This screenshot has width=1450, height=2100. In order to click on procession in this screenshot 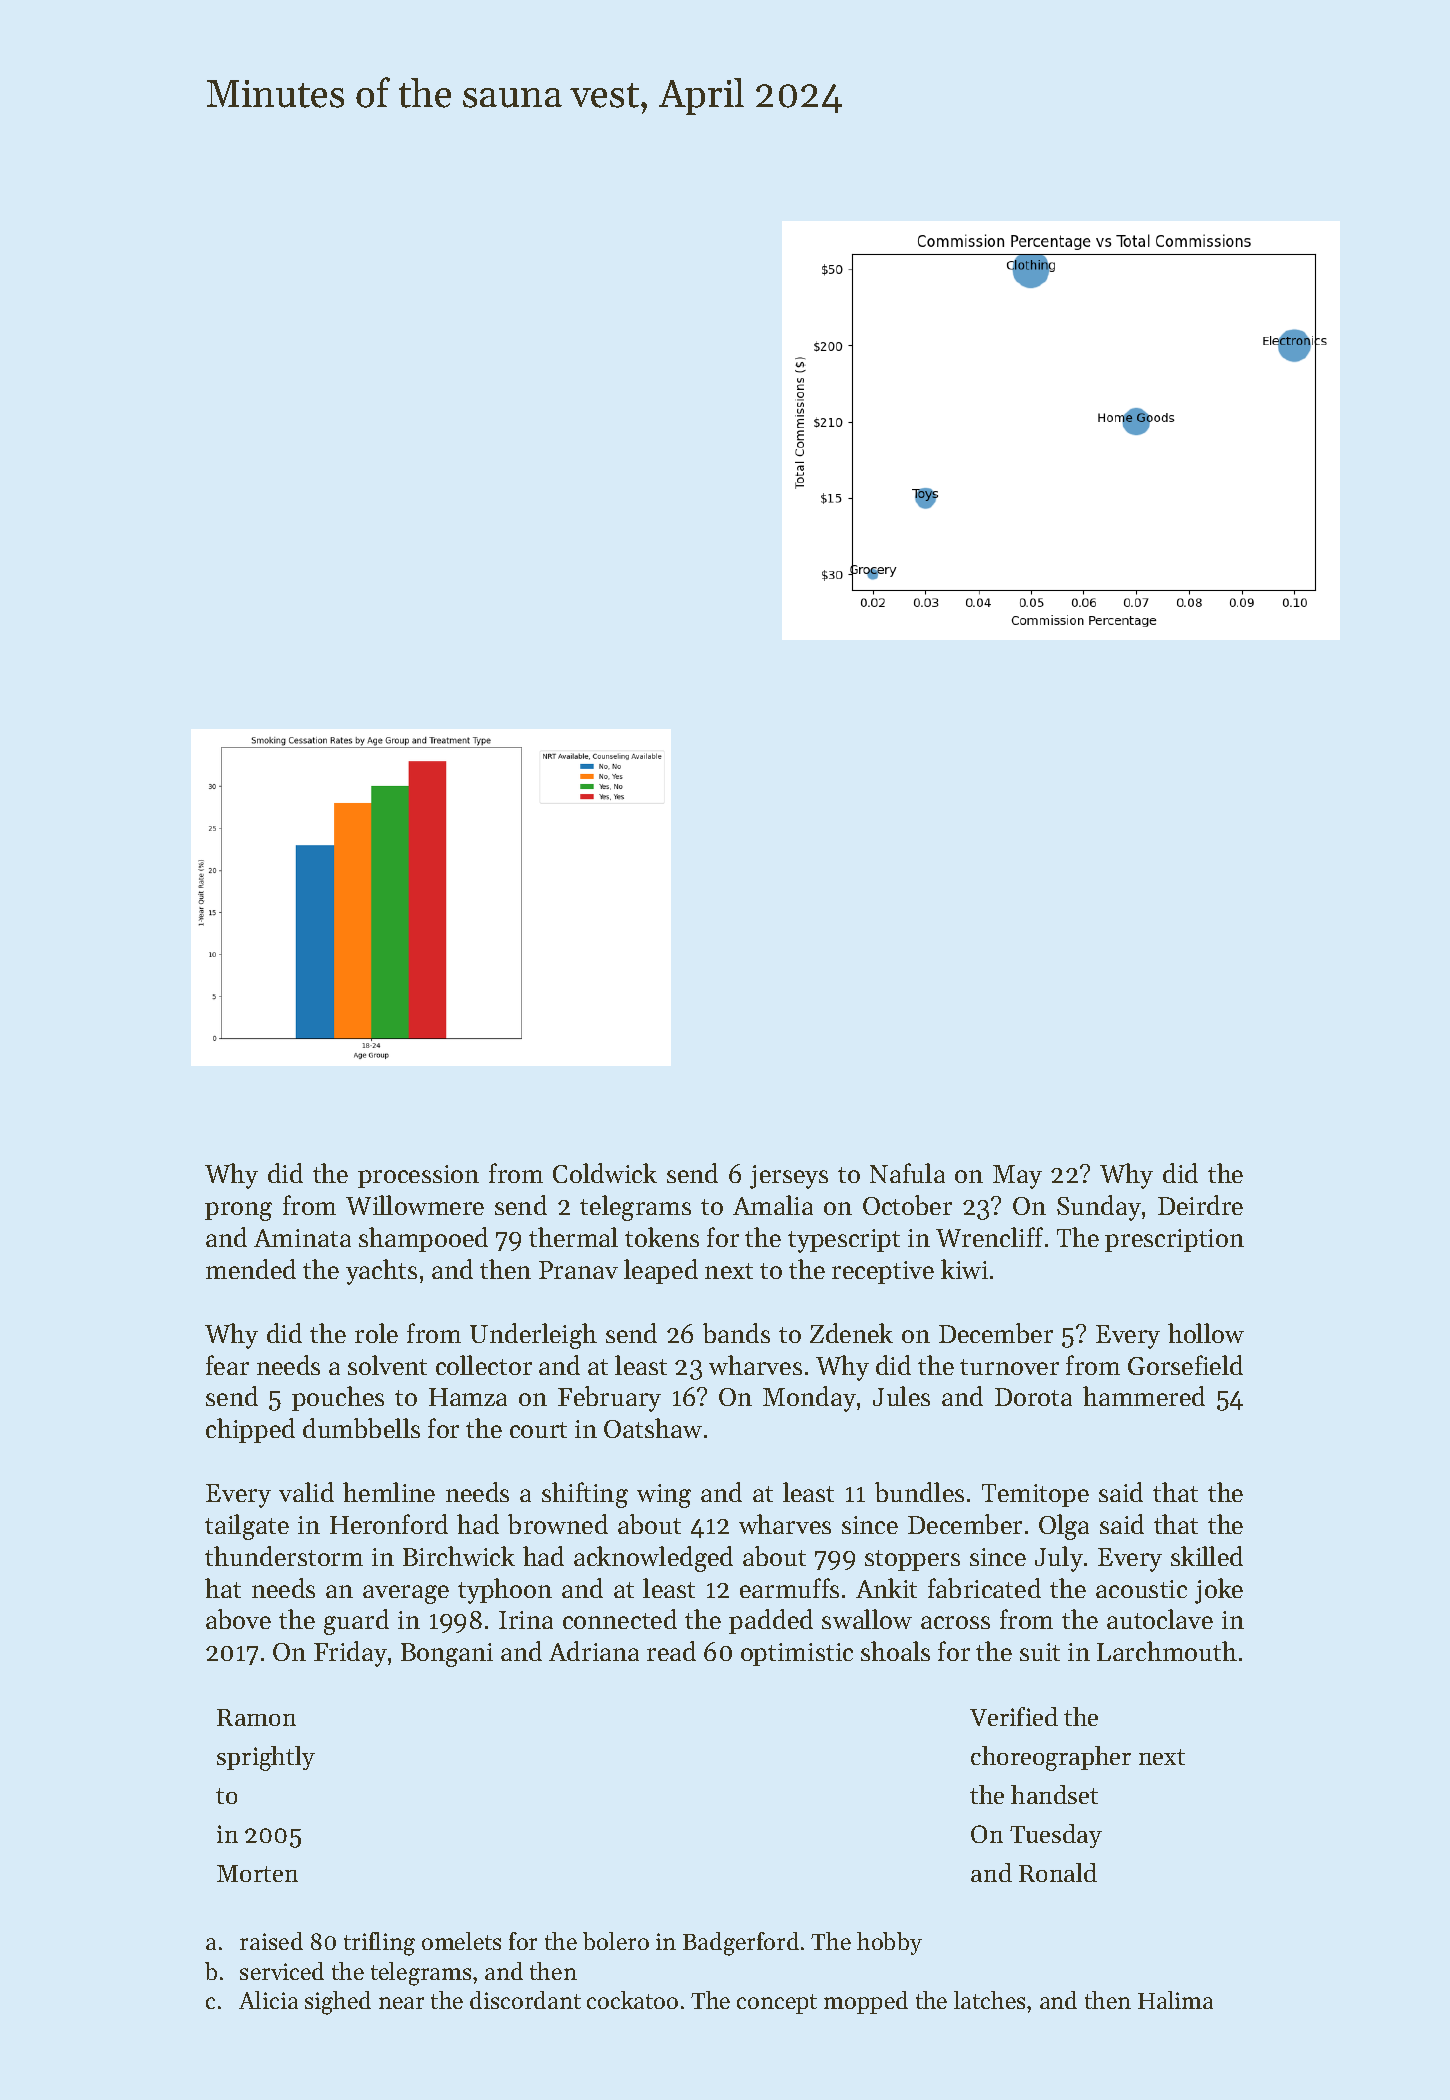, I will do `click(418, 1176)`.
